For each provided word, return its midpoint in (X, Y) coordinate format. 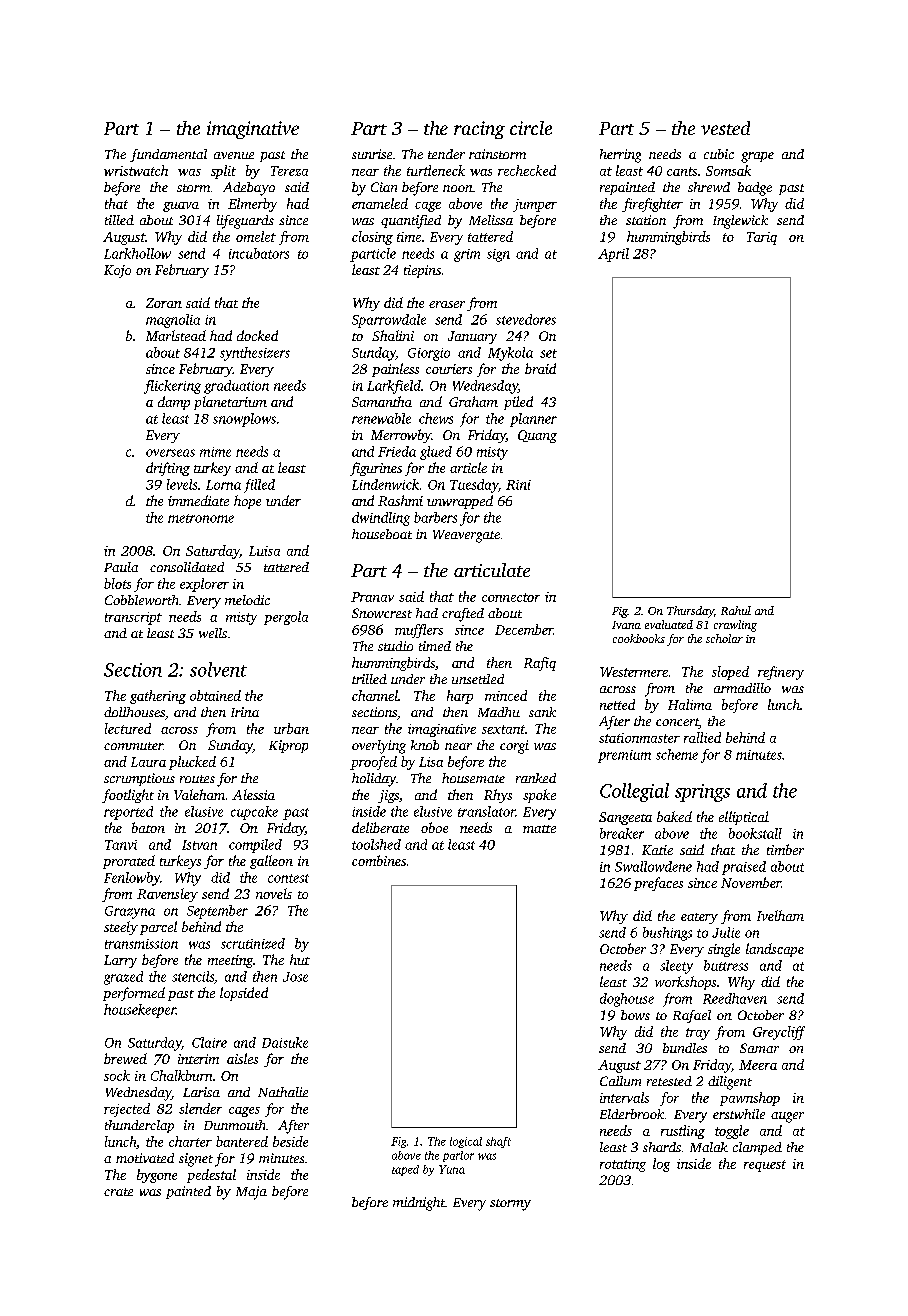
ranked (536, 778)
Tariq (762, 238)
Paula (121, 567)
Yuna (452, 1169)
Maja (251, 1193)
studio (395, 646)
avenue (234, 155)
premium (624, 756)
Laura (148, 762)
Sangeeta (625, 818)
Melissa (491, 220)
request (765, 1166)
